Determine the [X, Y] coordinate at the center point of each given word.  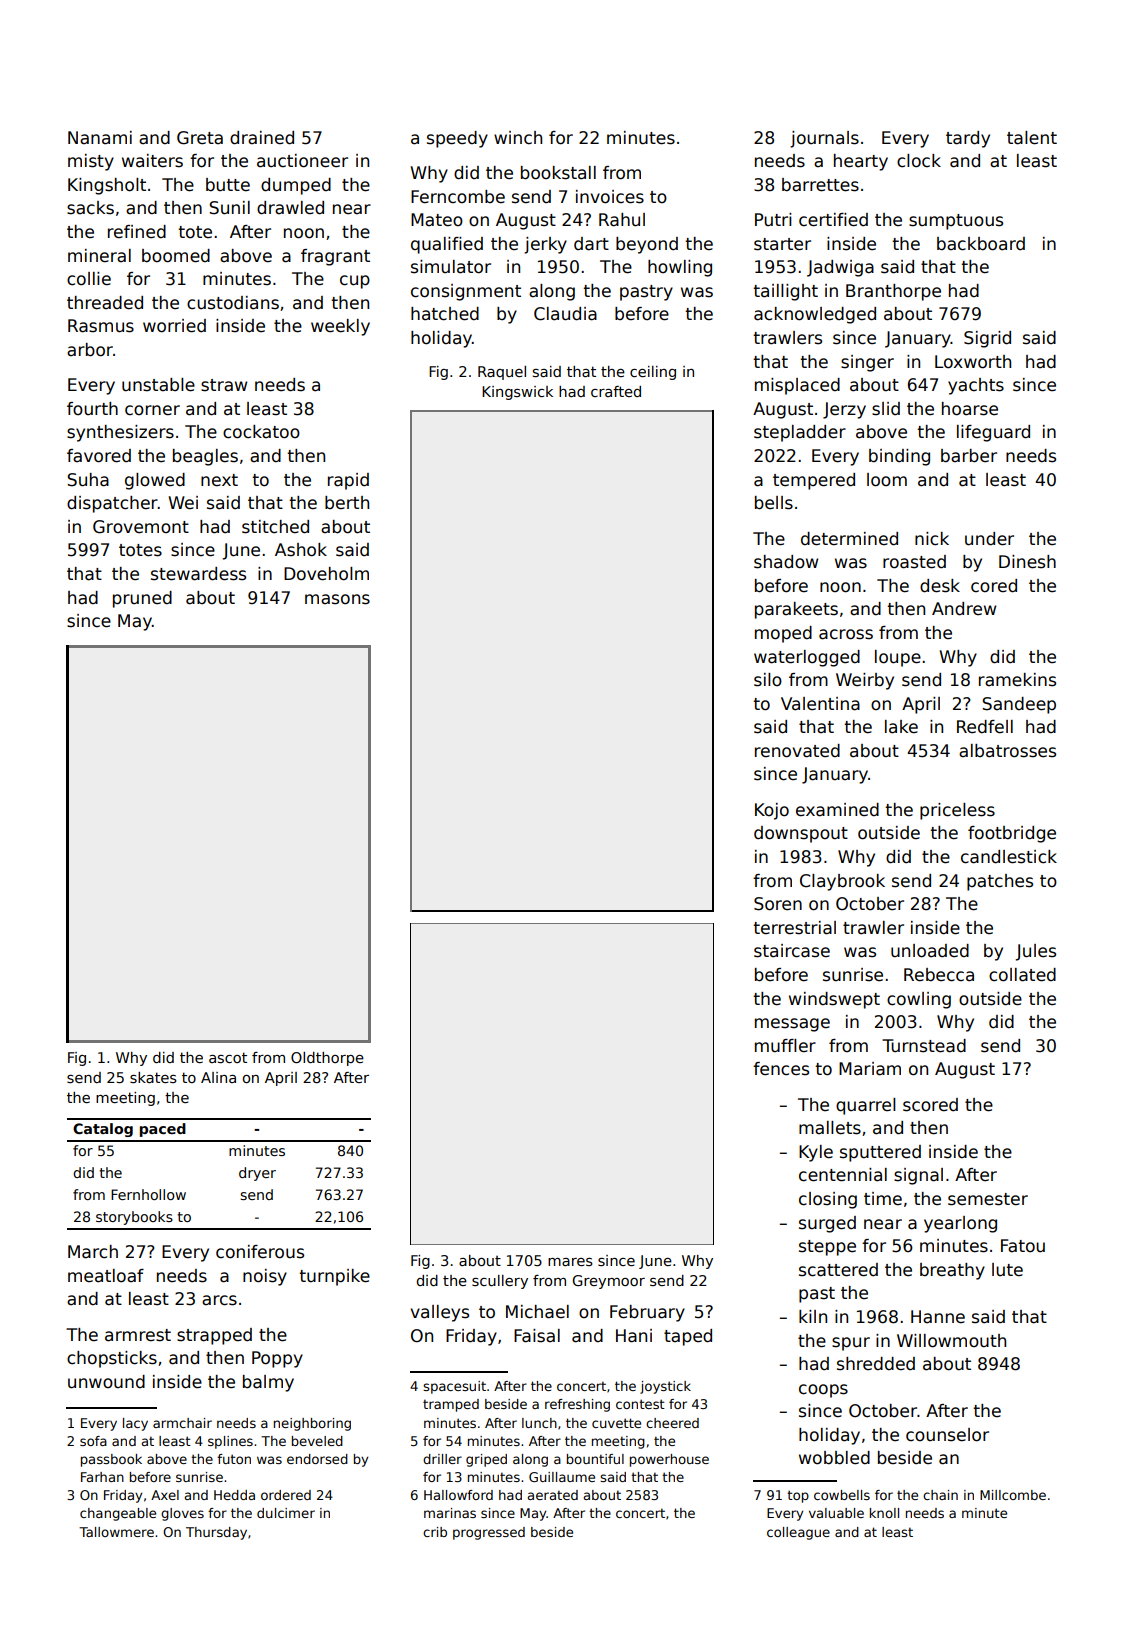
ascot [228, 1057]
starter [782, 244]
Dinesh [1027, 562]
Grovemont [141, 527]
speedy [457, 139]
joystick [665, 1387]
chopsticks [112, 1359]
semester [988, 1199]
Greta [200, 138]
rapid [348, 481]
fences [781, 1069]
